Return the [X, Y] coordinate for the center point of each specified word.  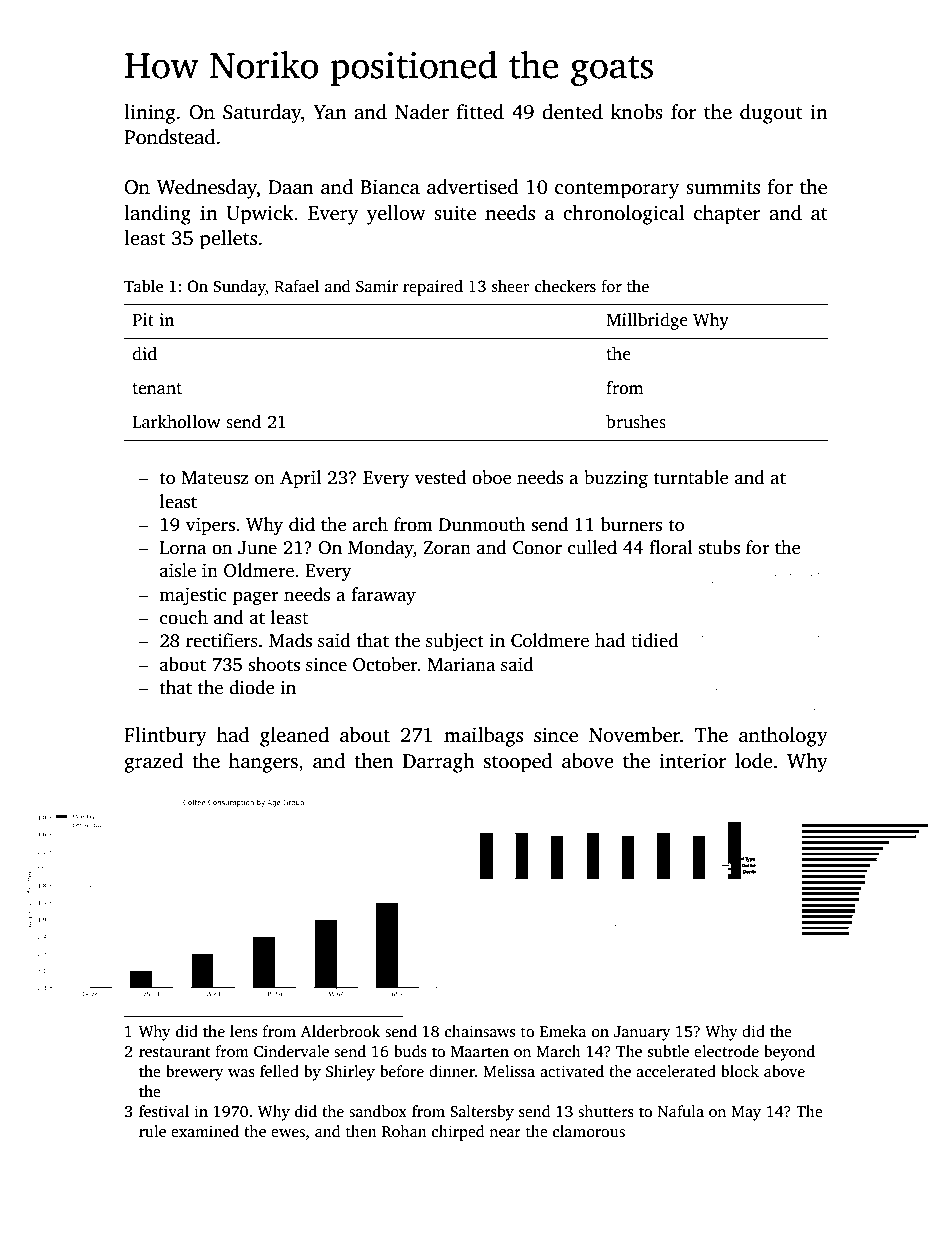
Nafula [681, 1111]
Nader [422, 112]
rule [152, 1131]
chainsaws [480, 1031]
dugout [771, 114]
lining [149, 114]
